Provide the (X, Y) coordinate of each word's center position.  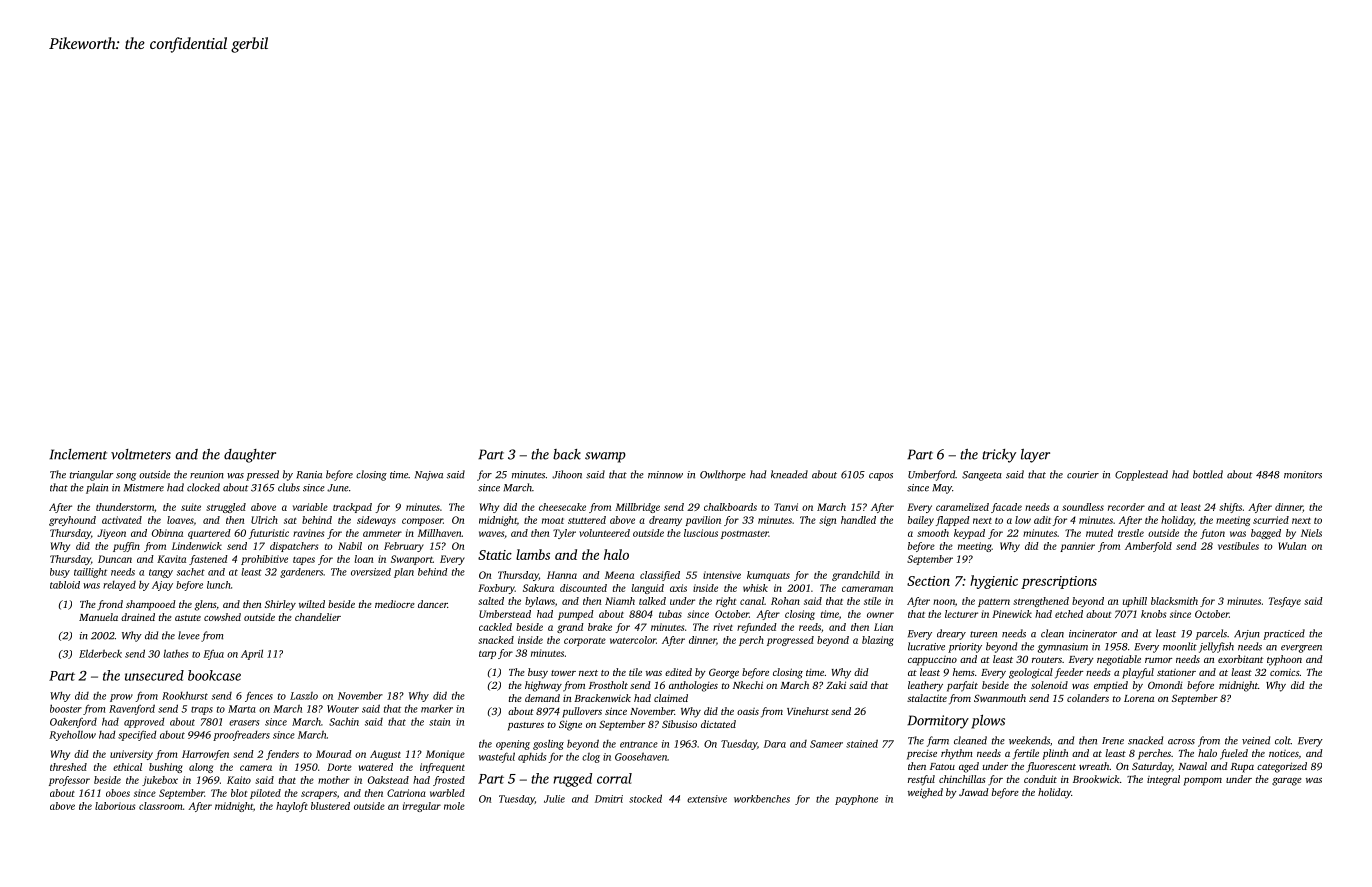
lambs (533, 554)
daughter (250, 456)
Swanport (412, 560)
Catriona (406, 793)
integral (1163, 780)
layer (1035, 456)
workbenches (762, 799)
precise (922, 755)
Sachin (344, 721)
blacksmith (1174, 601)
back (567, 454)
